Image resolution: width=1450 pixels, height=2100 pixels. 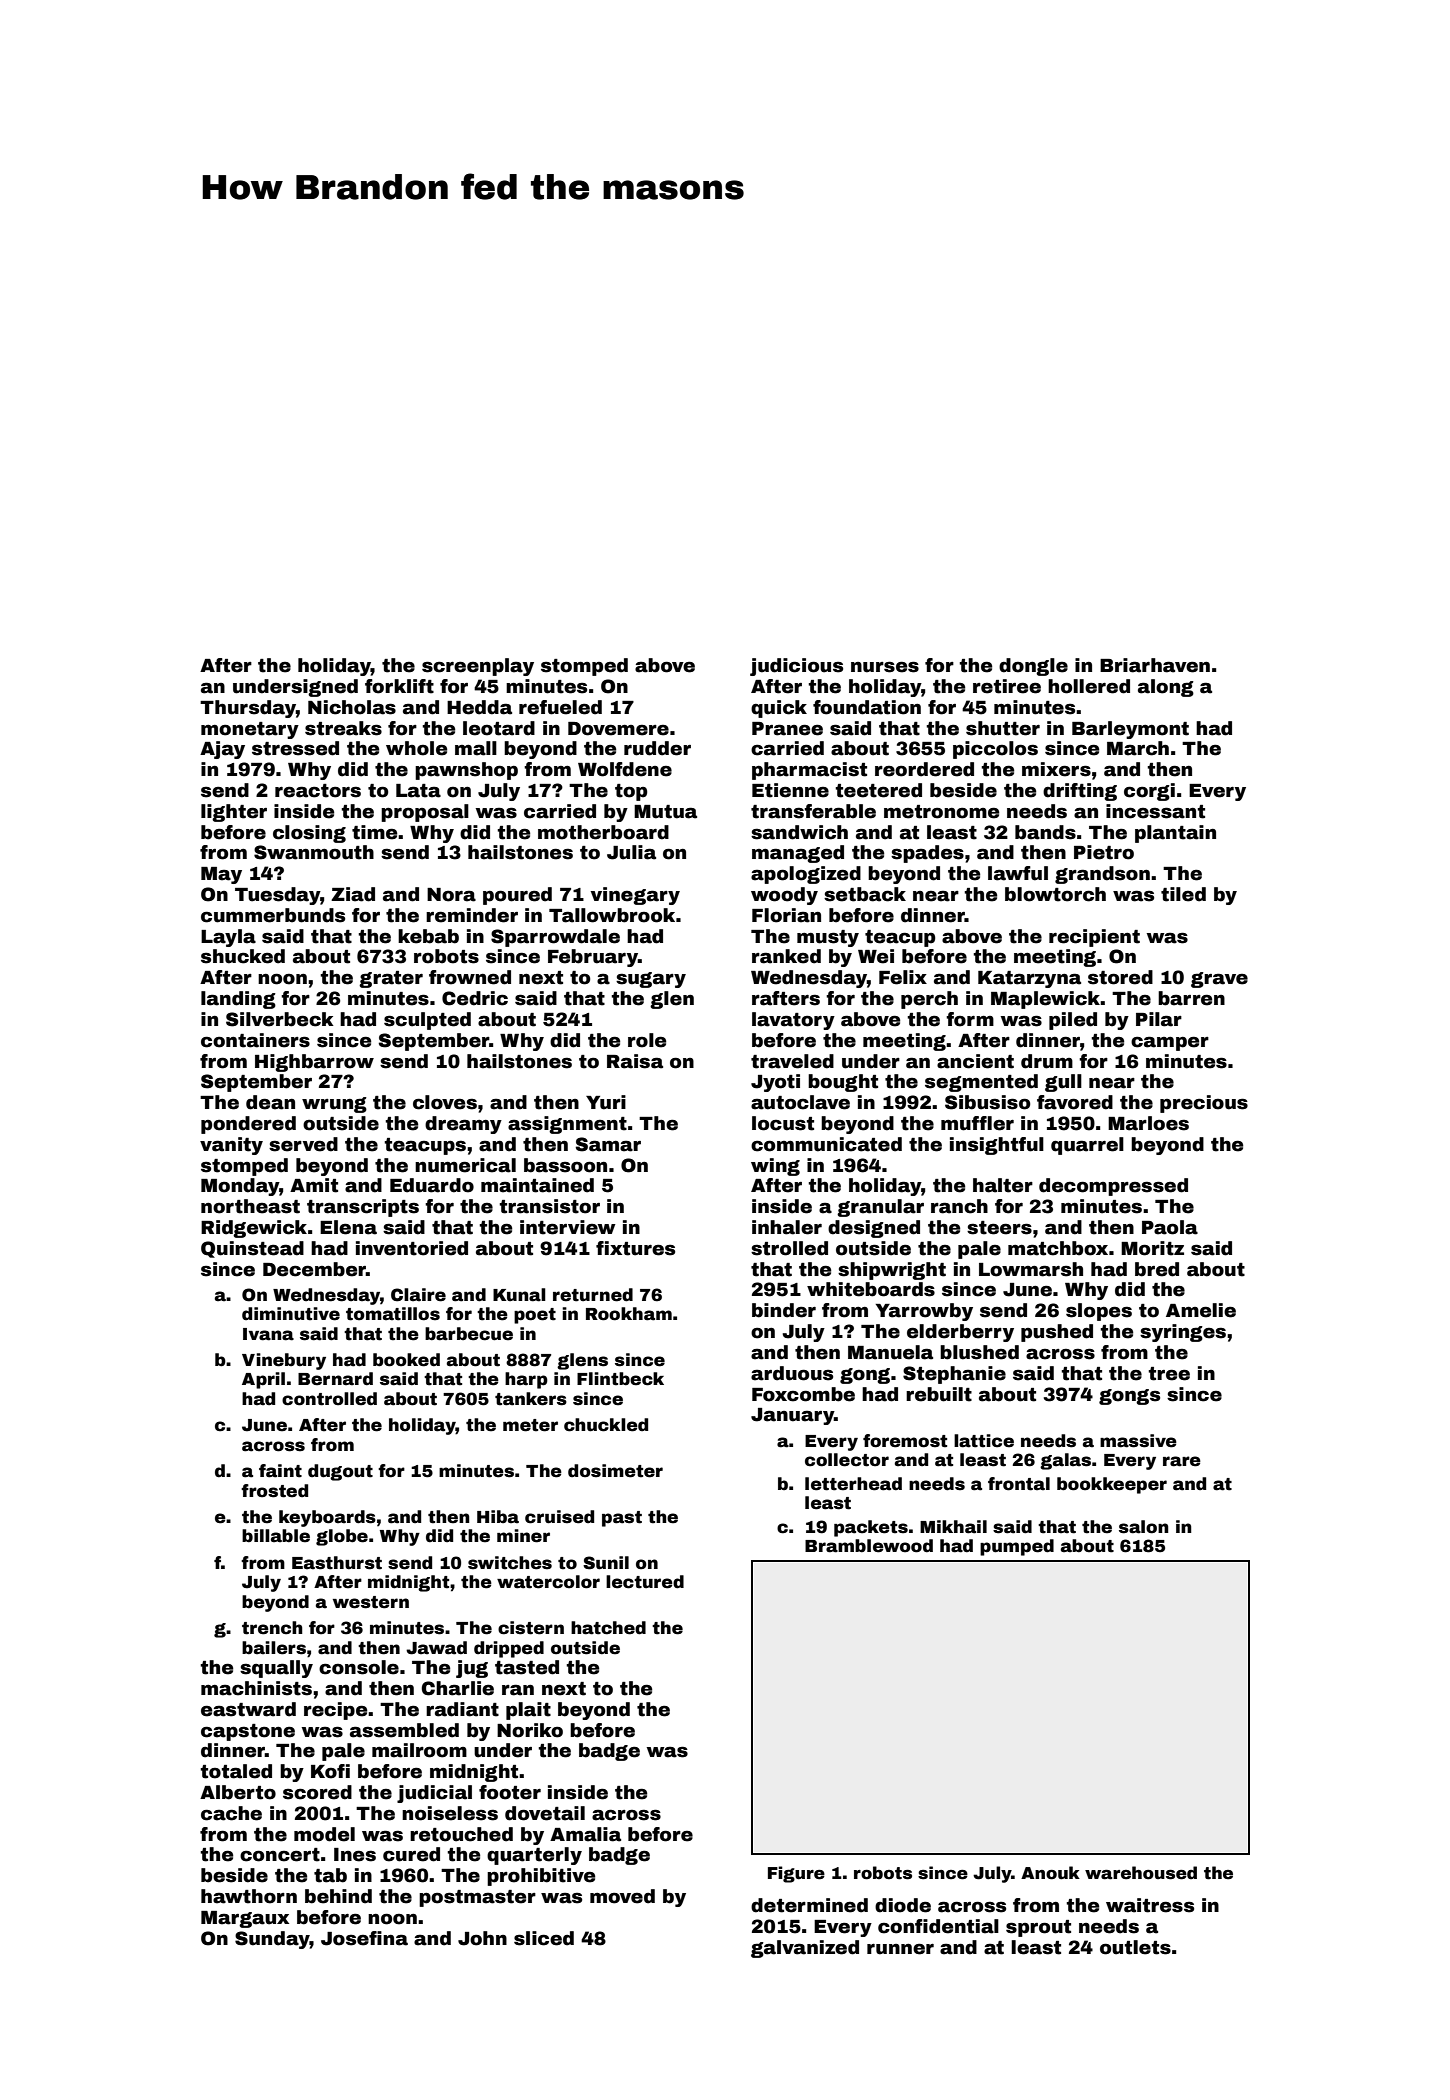 I want to click on judicious, so click(x=796, y=667).
